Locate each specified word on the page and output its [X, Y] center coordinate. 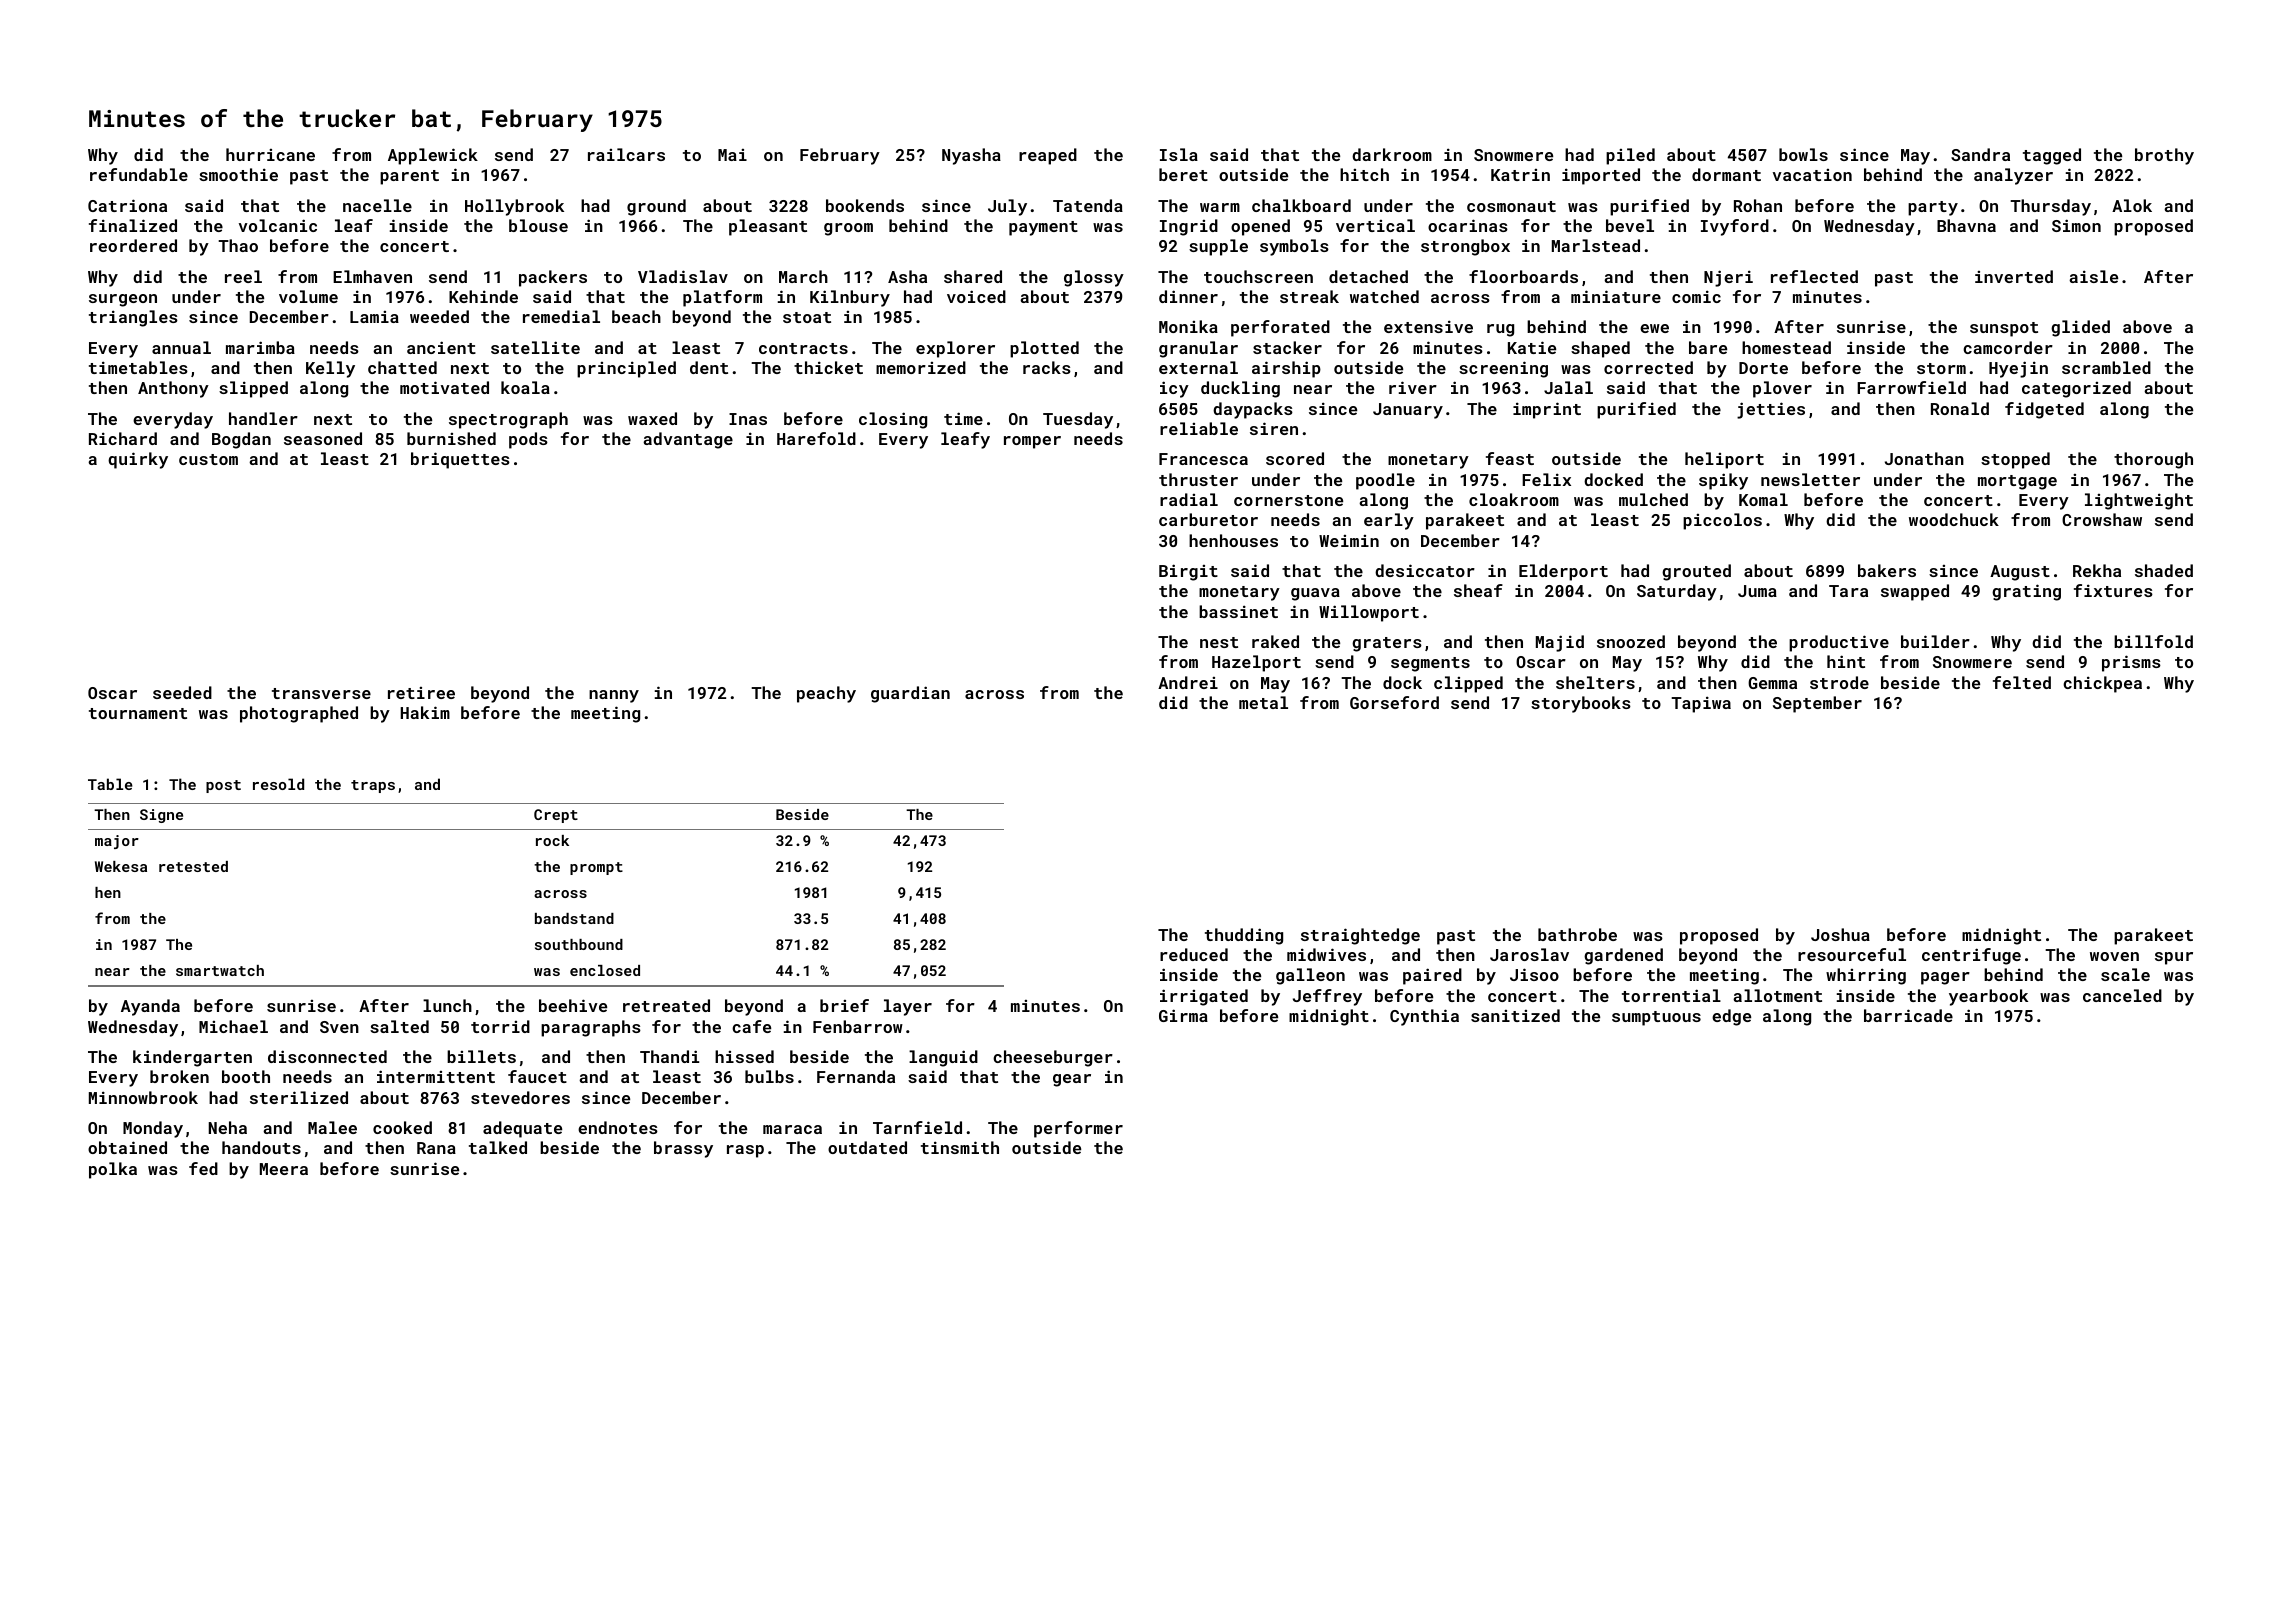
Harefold [816, 438]
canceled [2122, 995]
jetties [1771, 410]
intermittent [436, 1076]
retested [193, 866]
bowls [1803, 154]
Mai [732, 155]
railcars [626, 154]
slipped [253, 389]
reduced [1194, 954]
